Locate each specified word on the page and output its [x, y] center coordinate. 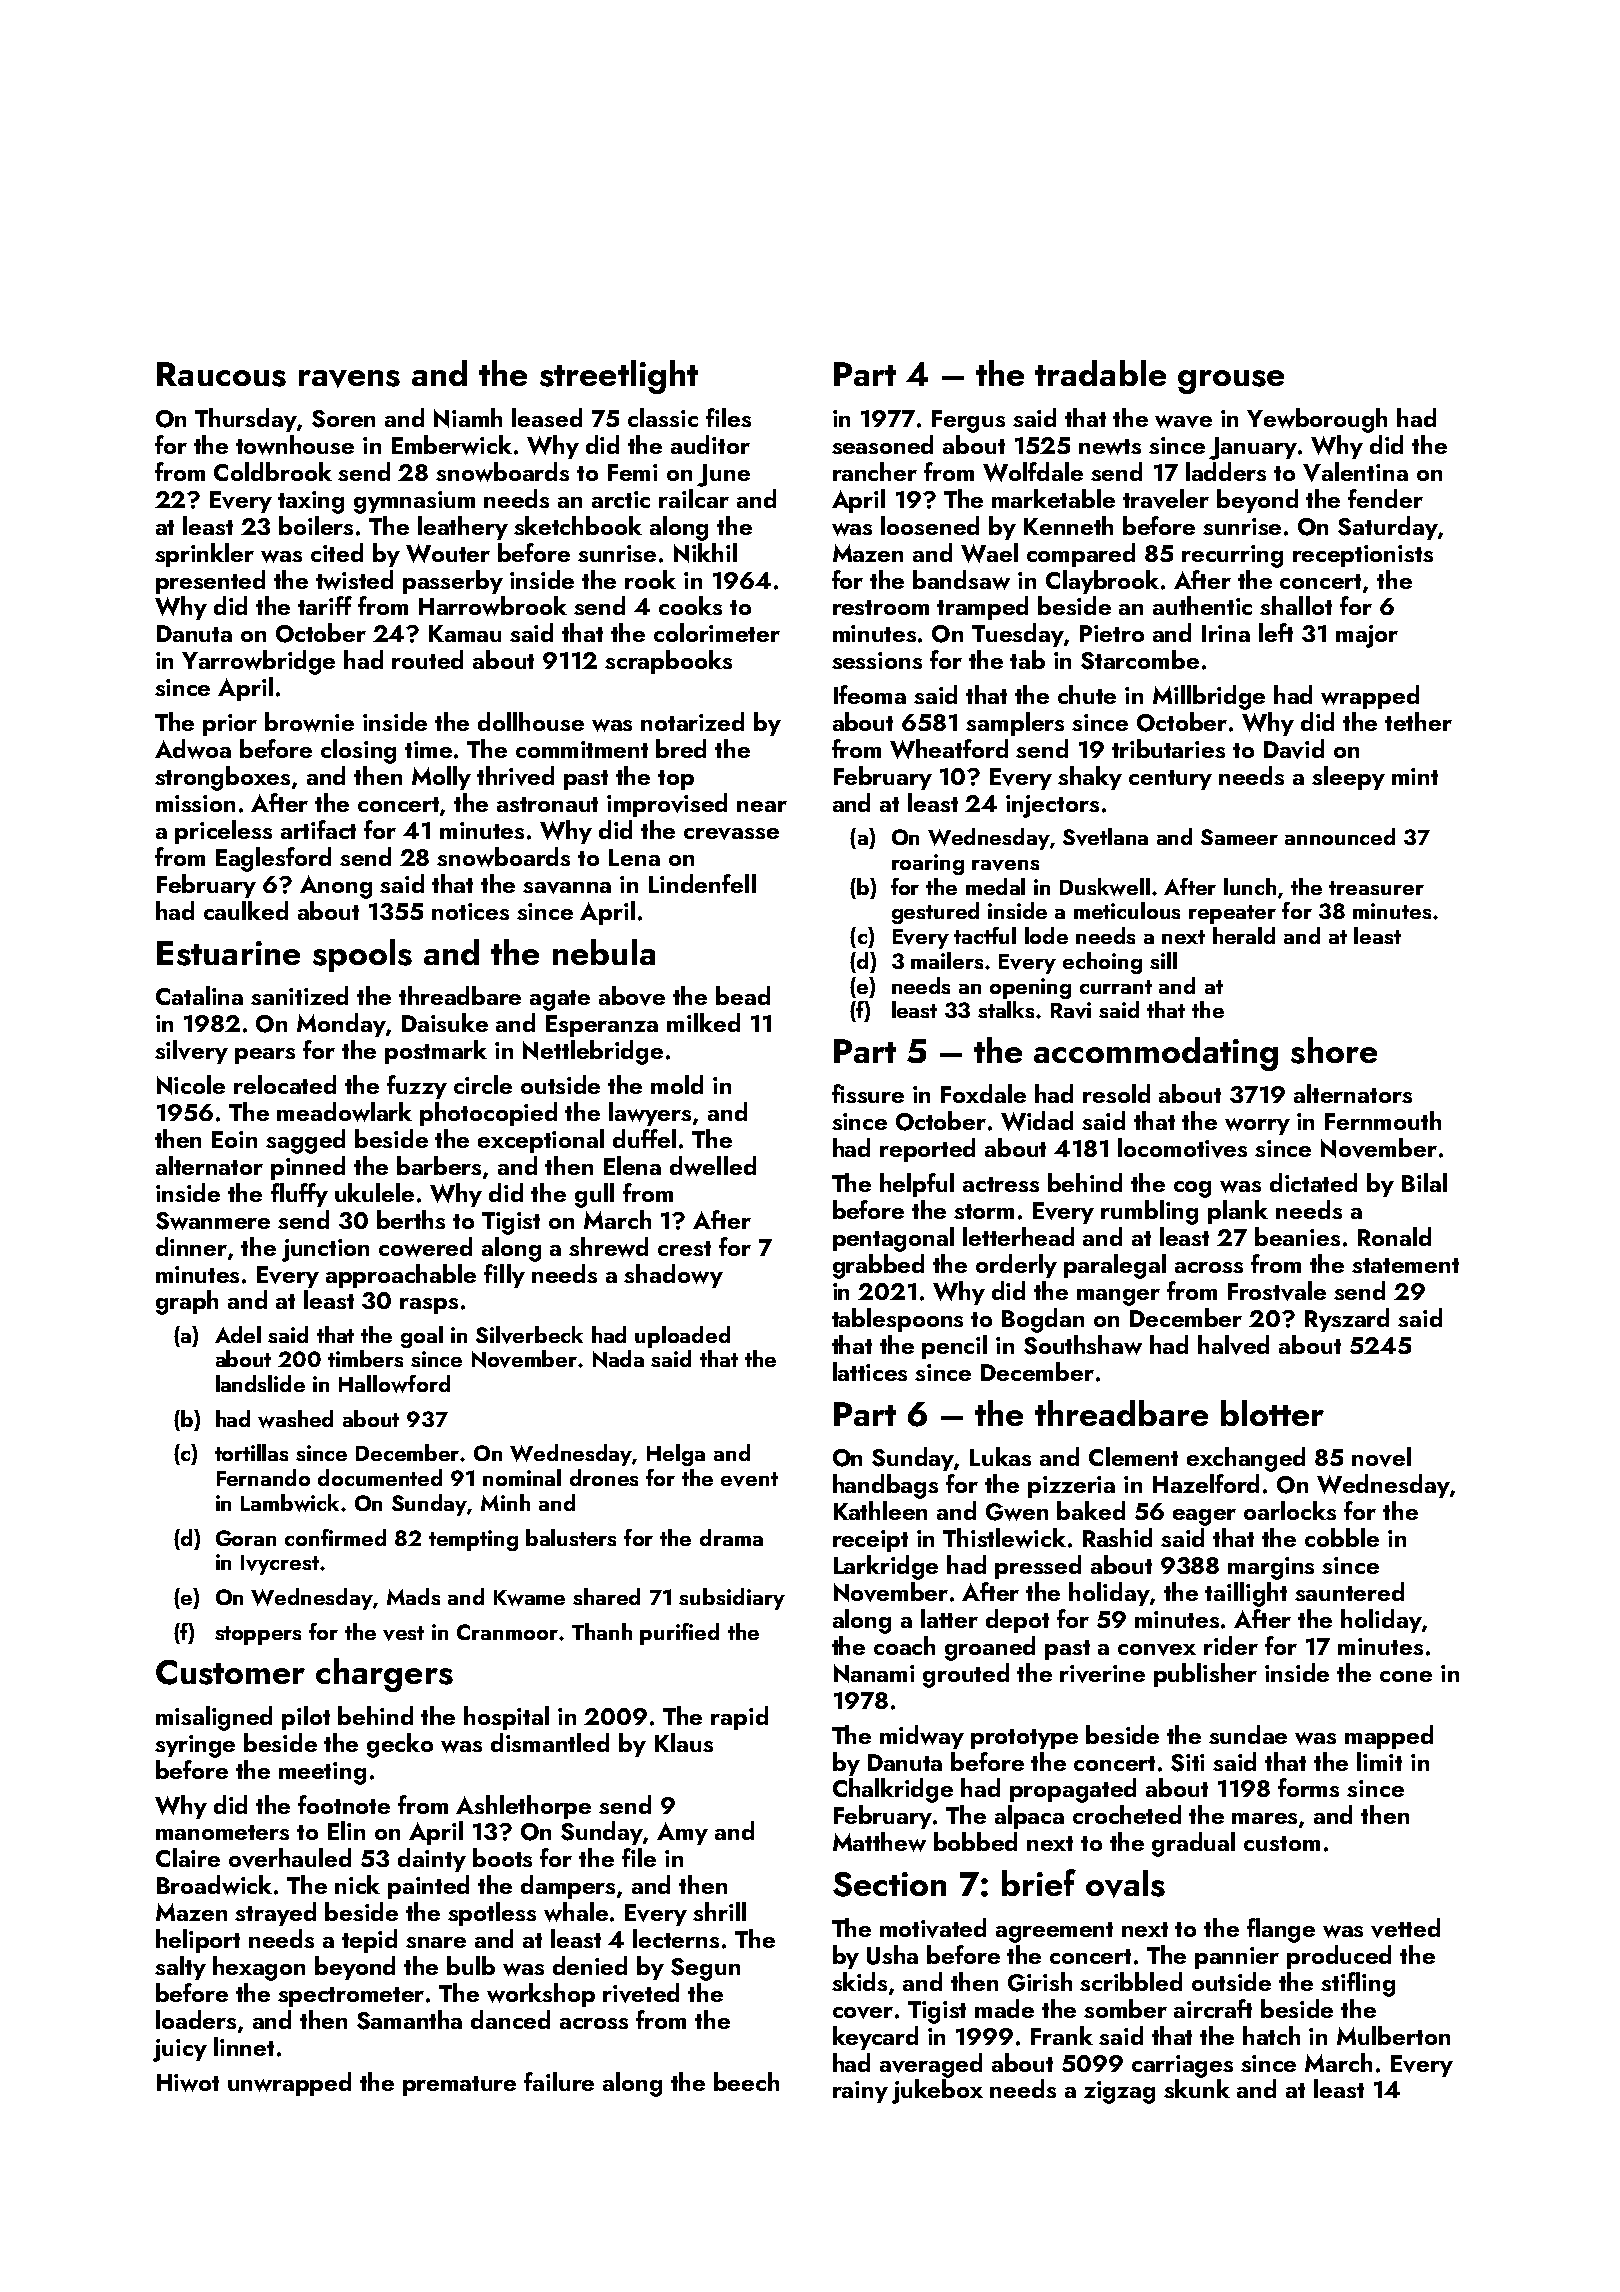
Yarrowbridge [258, 662]
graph [187, 1302]
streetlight [619, 377]
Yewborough [1317, 420]
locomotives [1182, 1148]
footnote [344, 1804]
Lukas [1000, 1456]
